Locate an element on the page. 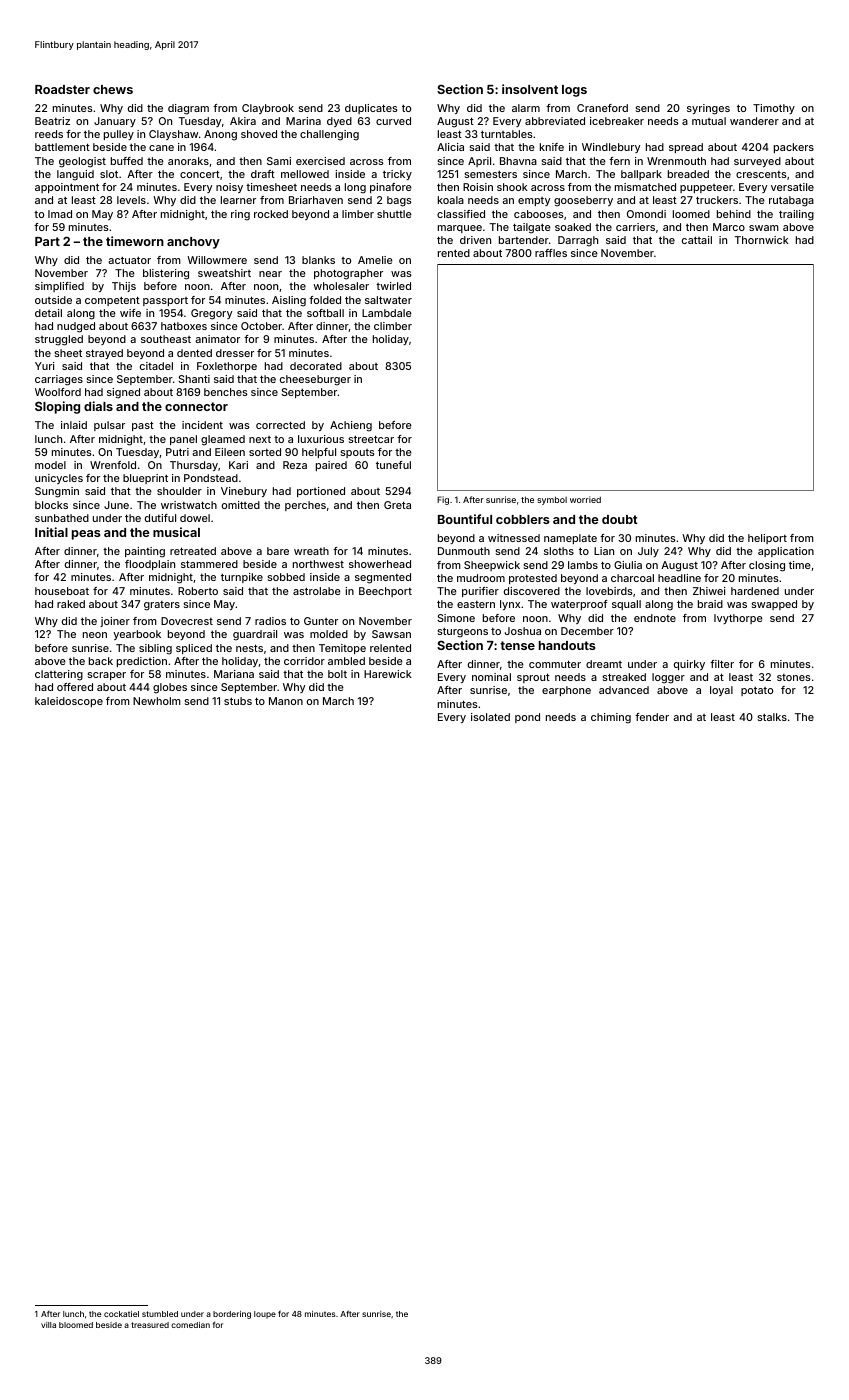 This page has height=1400, width=849. stalks is located at coordinates (772, 717).
